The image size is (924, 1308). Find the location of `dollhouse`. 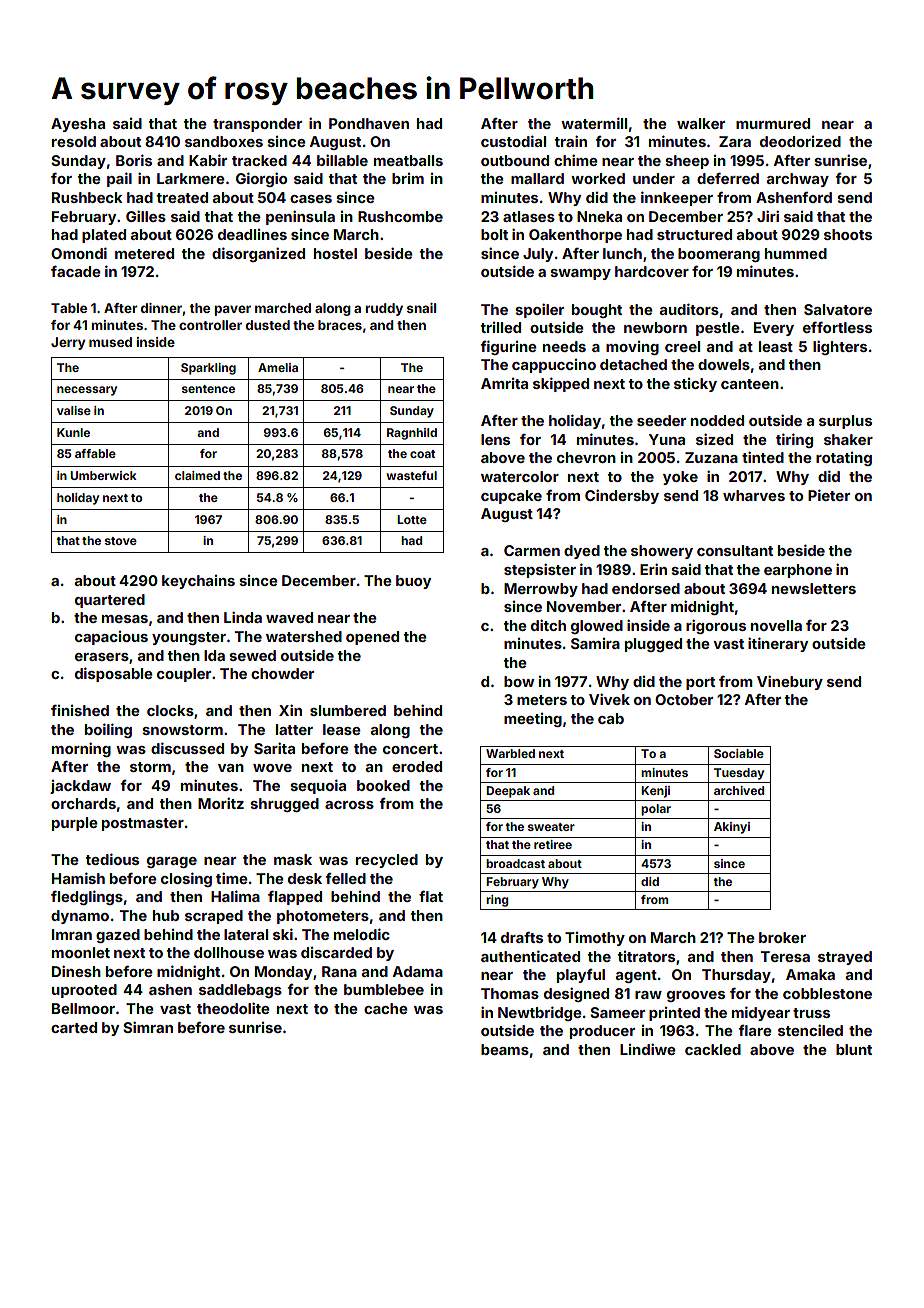

dollhouse is located at coordinates (229, 952).
